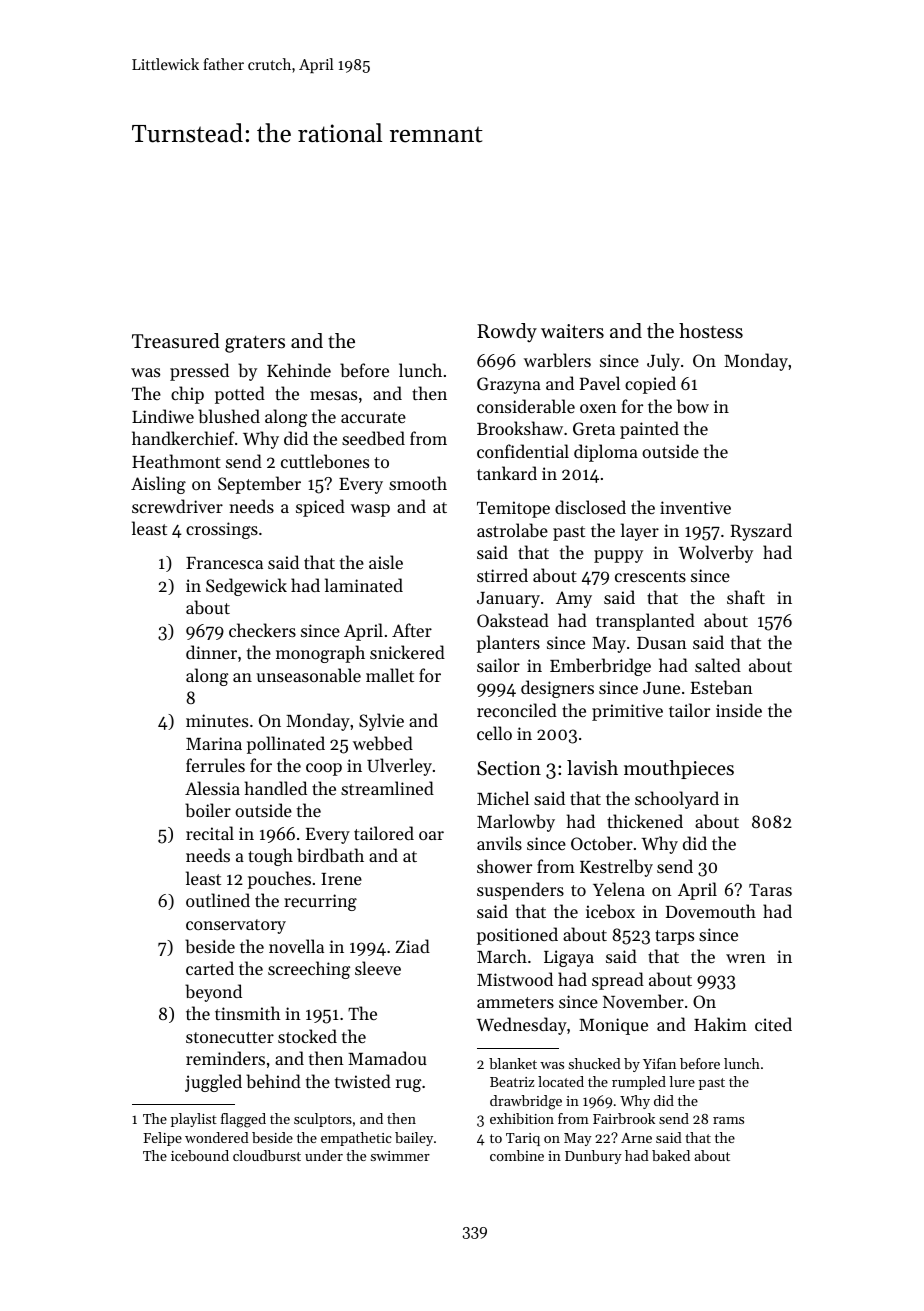 This screenshot has height=1311, width=924. Describe the element at coordinates (746, 958) in the screenshot. I see `wren` at that location.
